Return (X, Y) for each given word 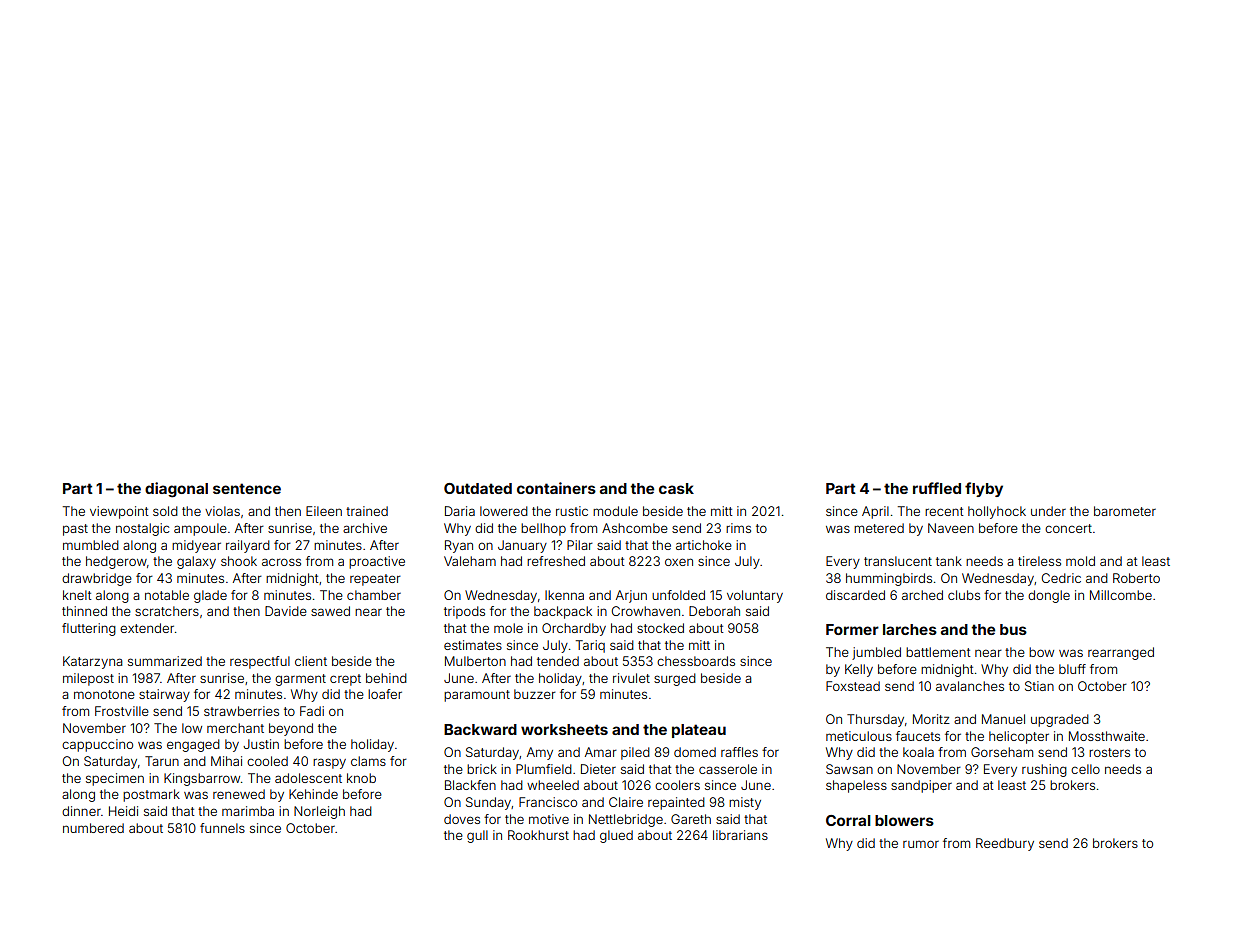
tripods (464, 612)
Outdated (478, 488)
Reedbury (1005, 844)
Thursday (875, 720)
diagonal (176, 490)
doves (462, 819)
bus (1013, 629)
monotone (104, 694)
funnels (222, 828)
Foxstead (853, 686)
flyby (984, 489)
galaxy (196, 562)
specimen (115, 779)
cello (1085, 769)
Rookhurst (538, 835)
